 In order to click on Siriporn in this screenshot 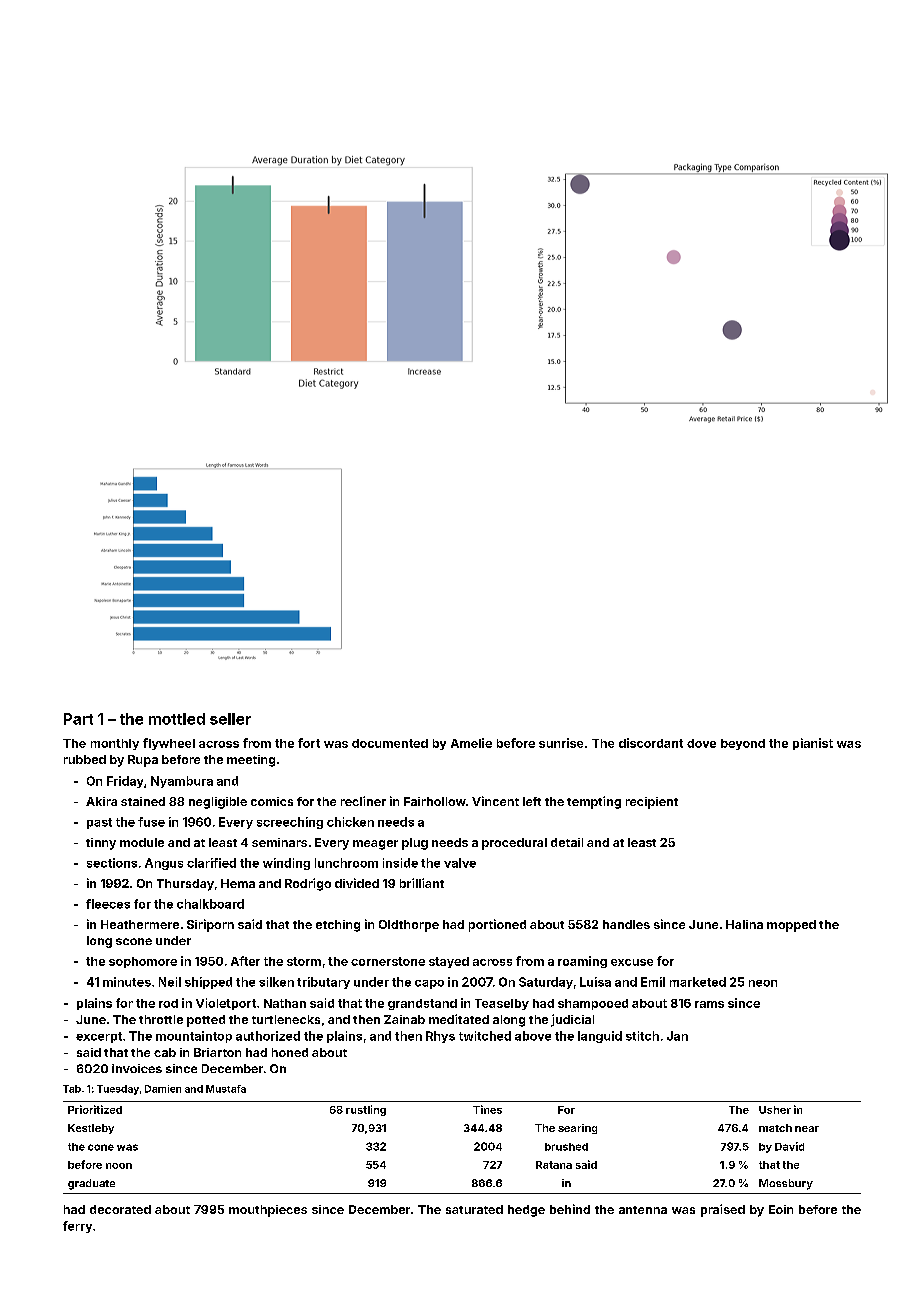, I will do `click(210, 925)`.
